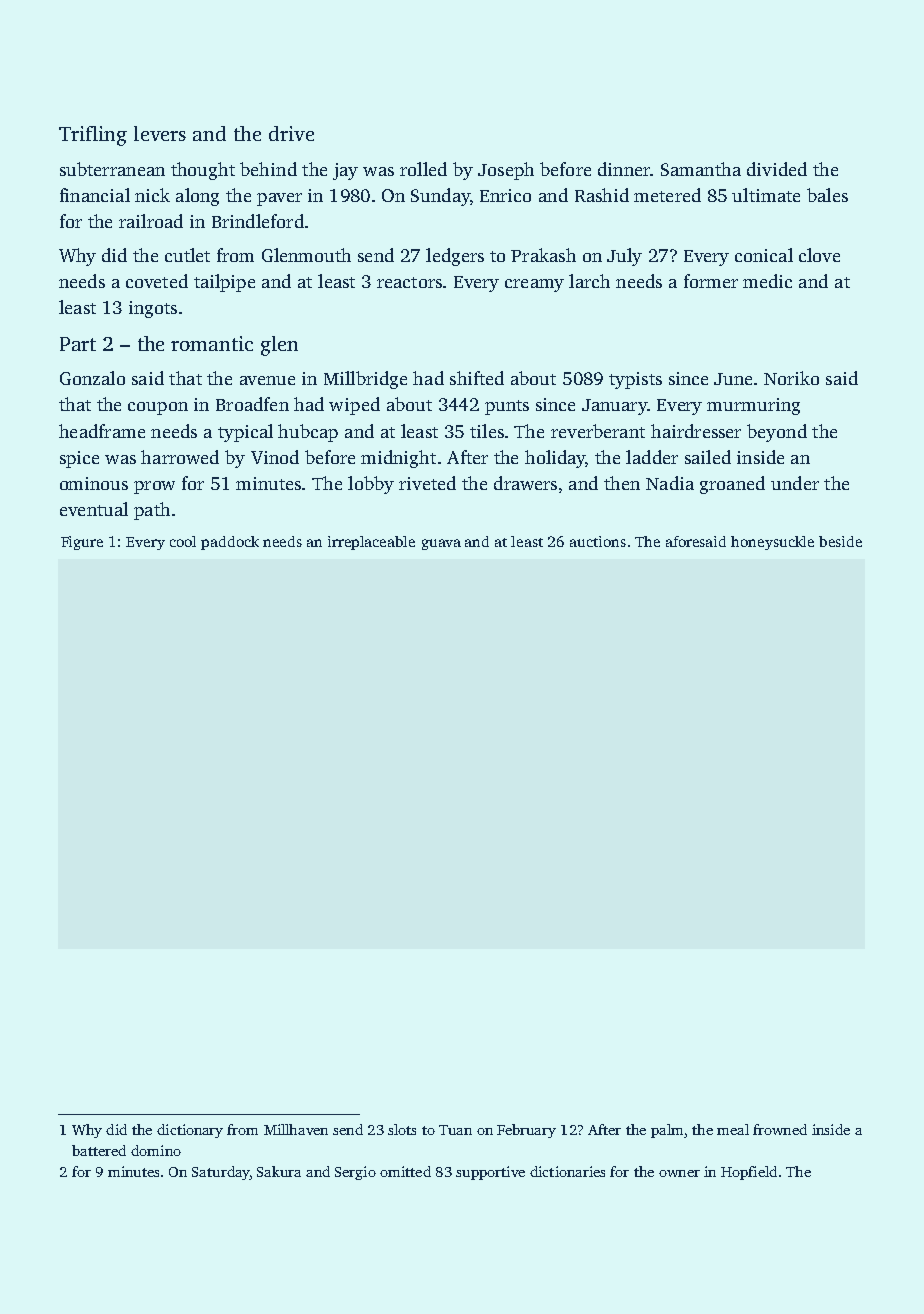 This screenshot has height=1314, width=924. I want to click on divided, so click(777, 169).
